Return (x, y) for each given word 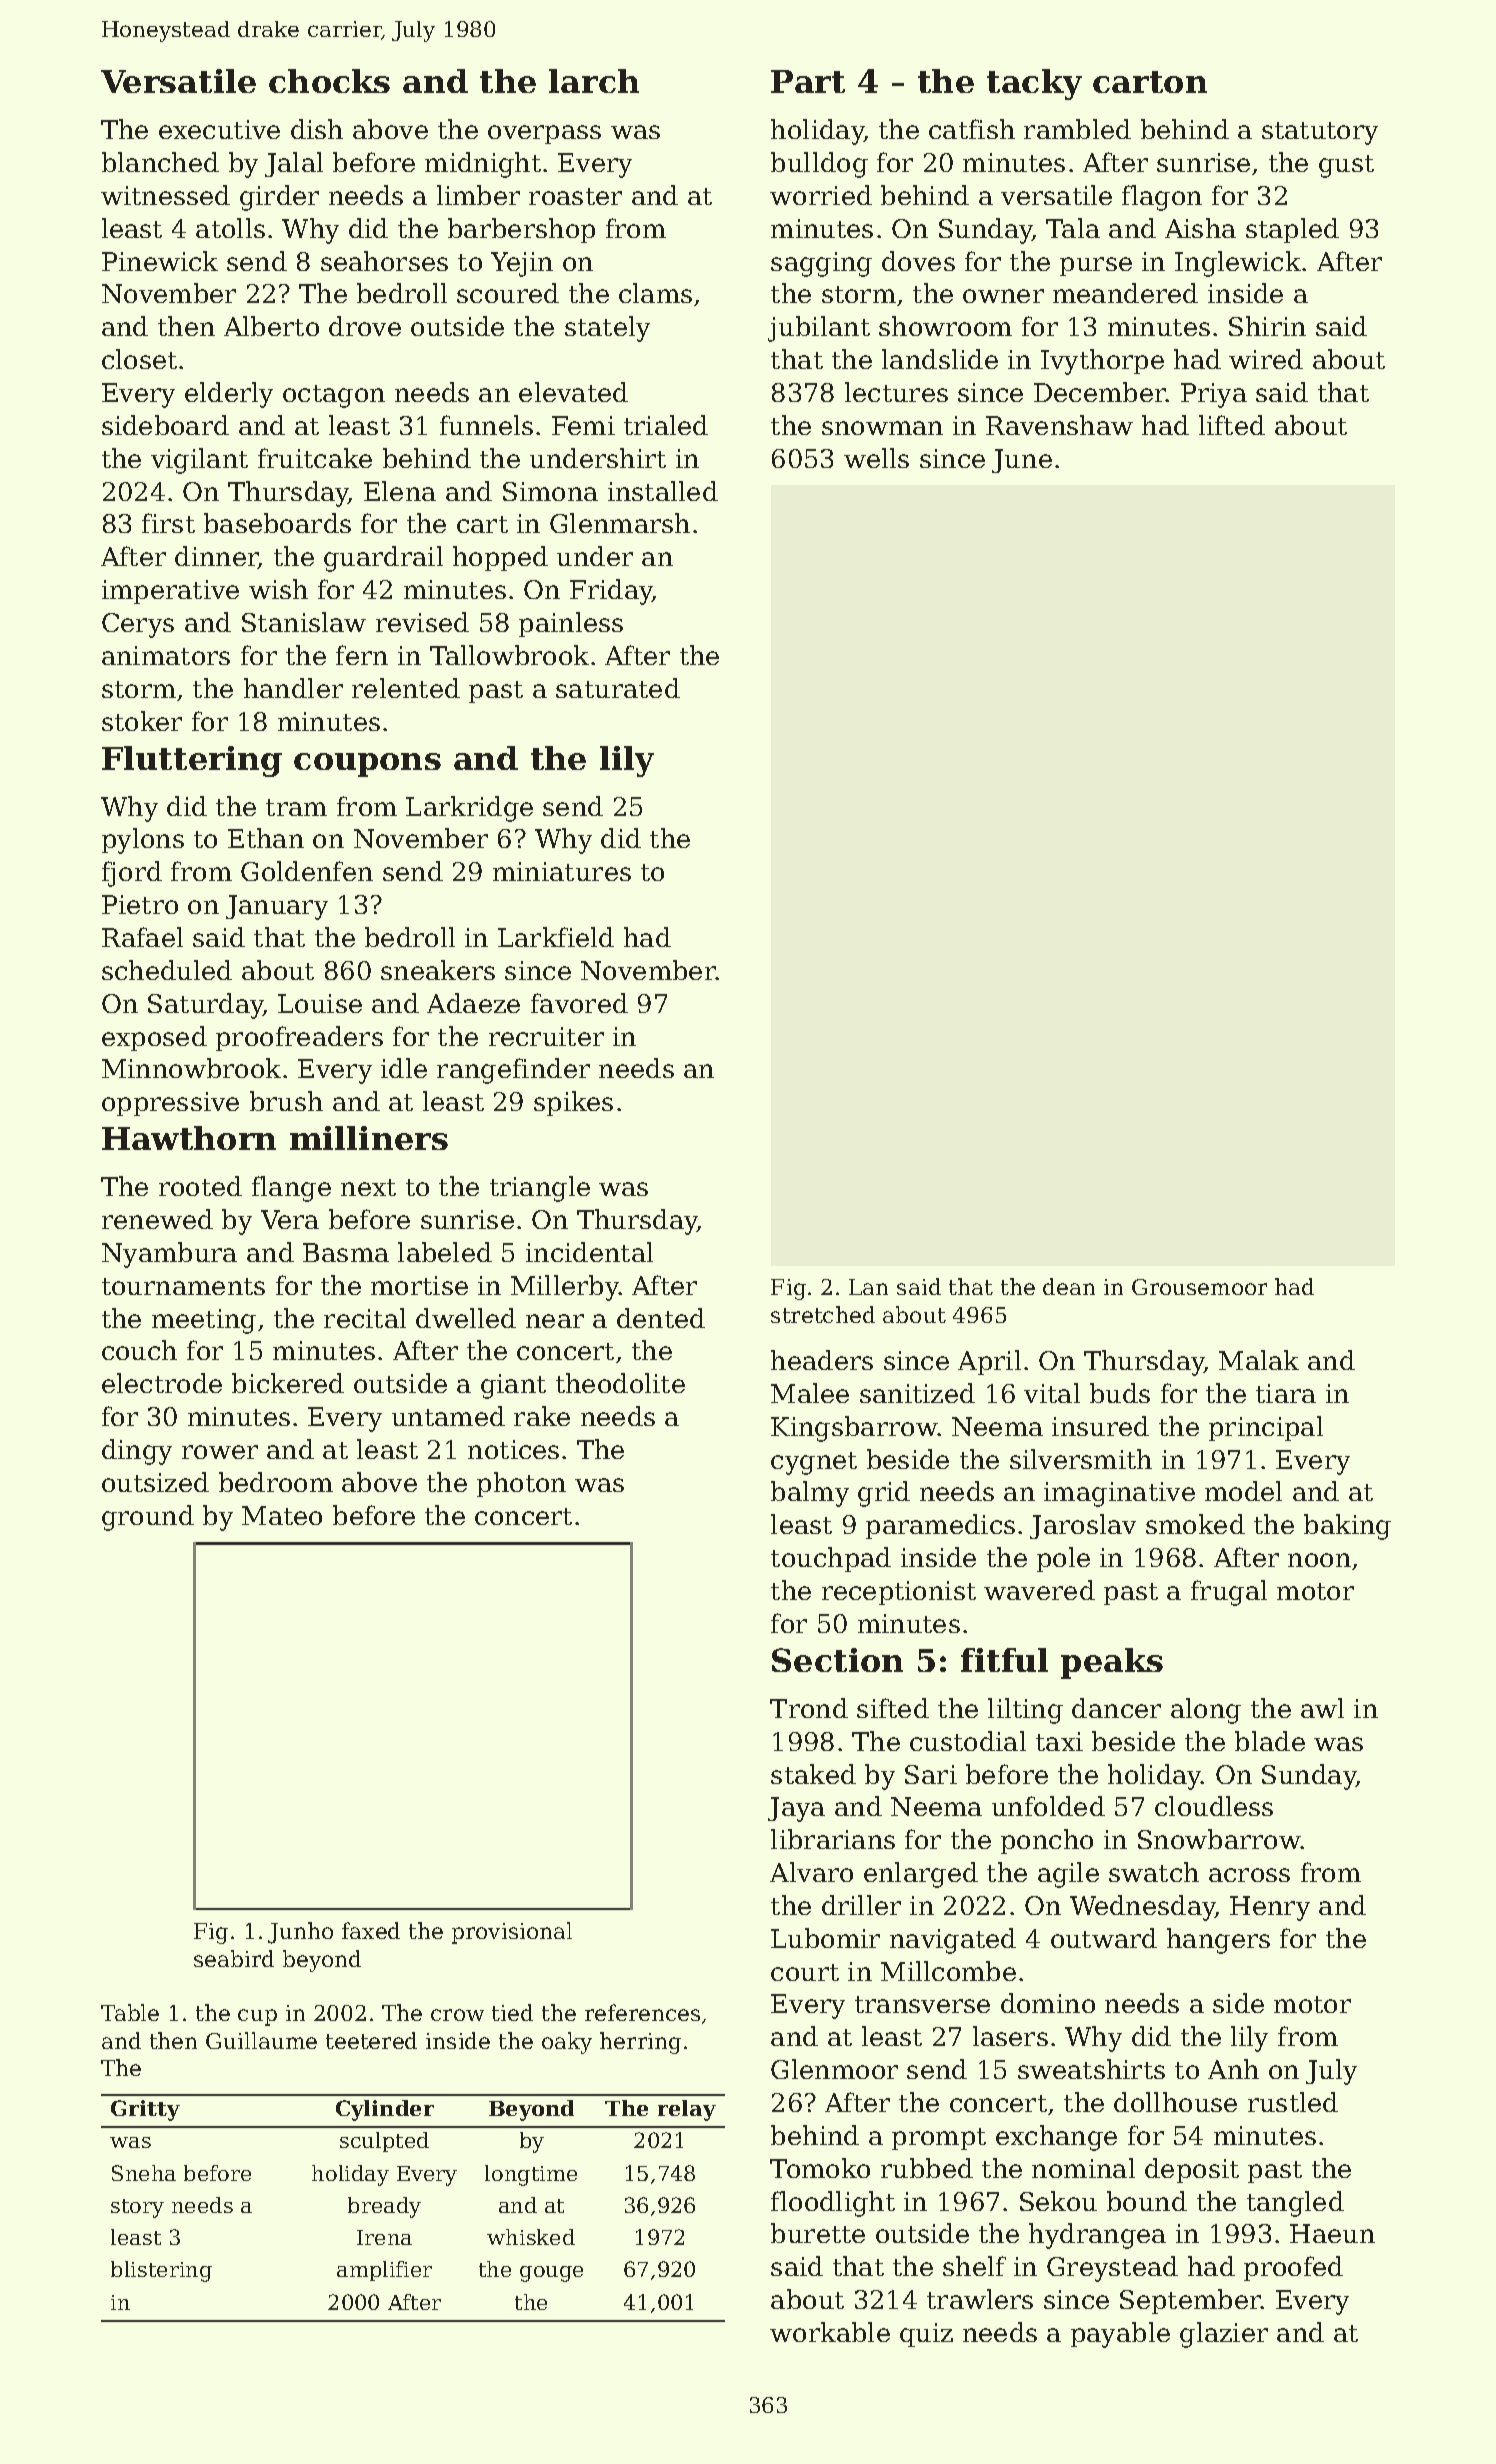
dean (1069, 1286)
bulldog (819, 165)
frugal (1229, 1593)
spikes (573, 1103)
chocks (329, 81)
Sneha (144, 2173)
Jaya (796, 1809)
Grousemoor (1199, 1287)
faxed (371, 1930)
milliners (369, 1138)
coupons (367, 765)
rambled (1077, 129)
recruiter (546, 1036)
